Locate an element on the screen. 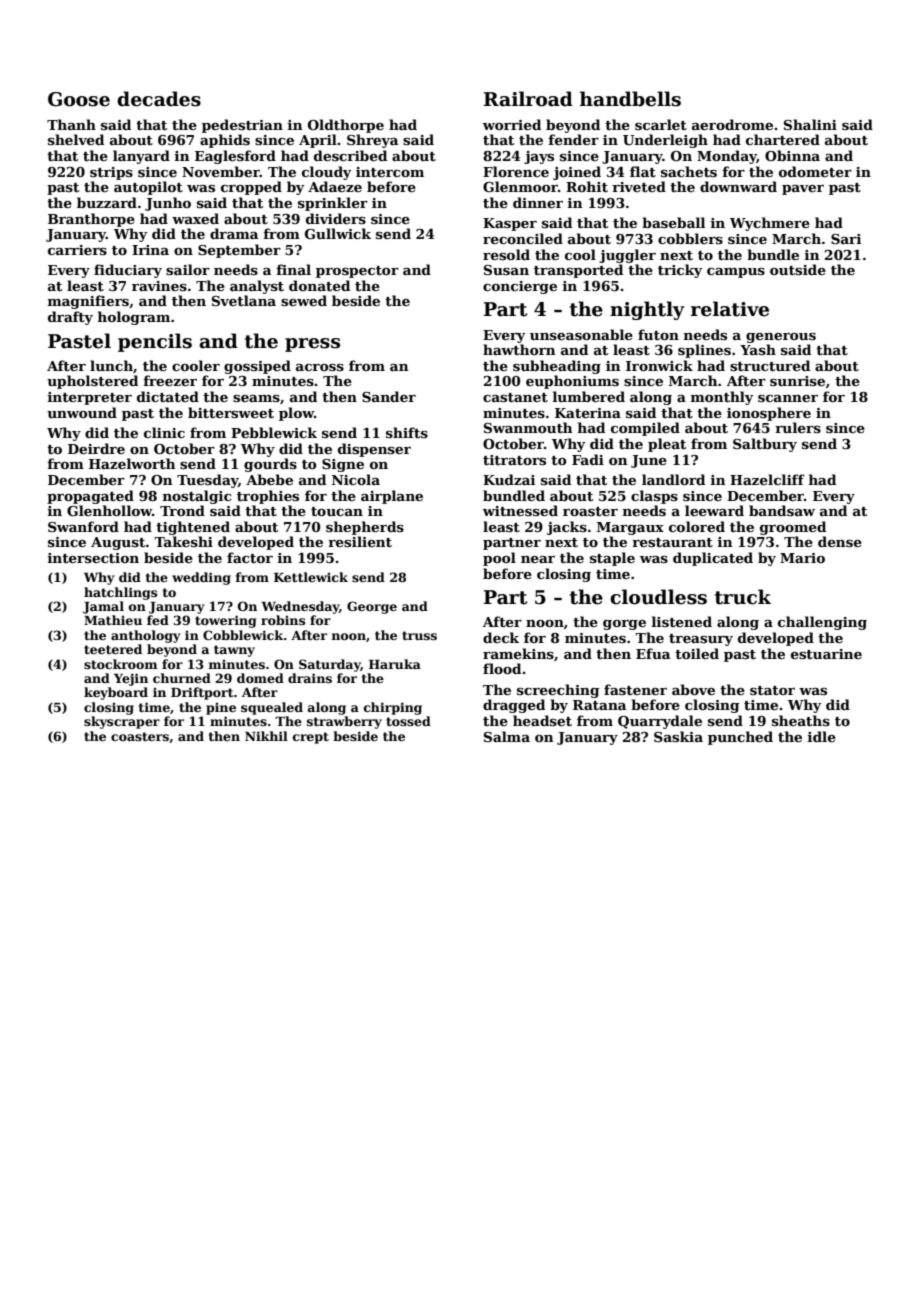 Image resolution: width=924 pixels, height=1308 pixels. Nikhil is located at coordinates (266, 736).
